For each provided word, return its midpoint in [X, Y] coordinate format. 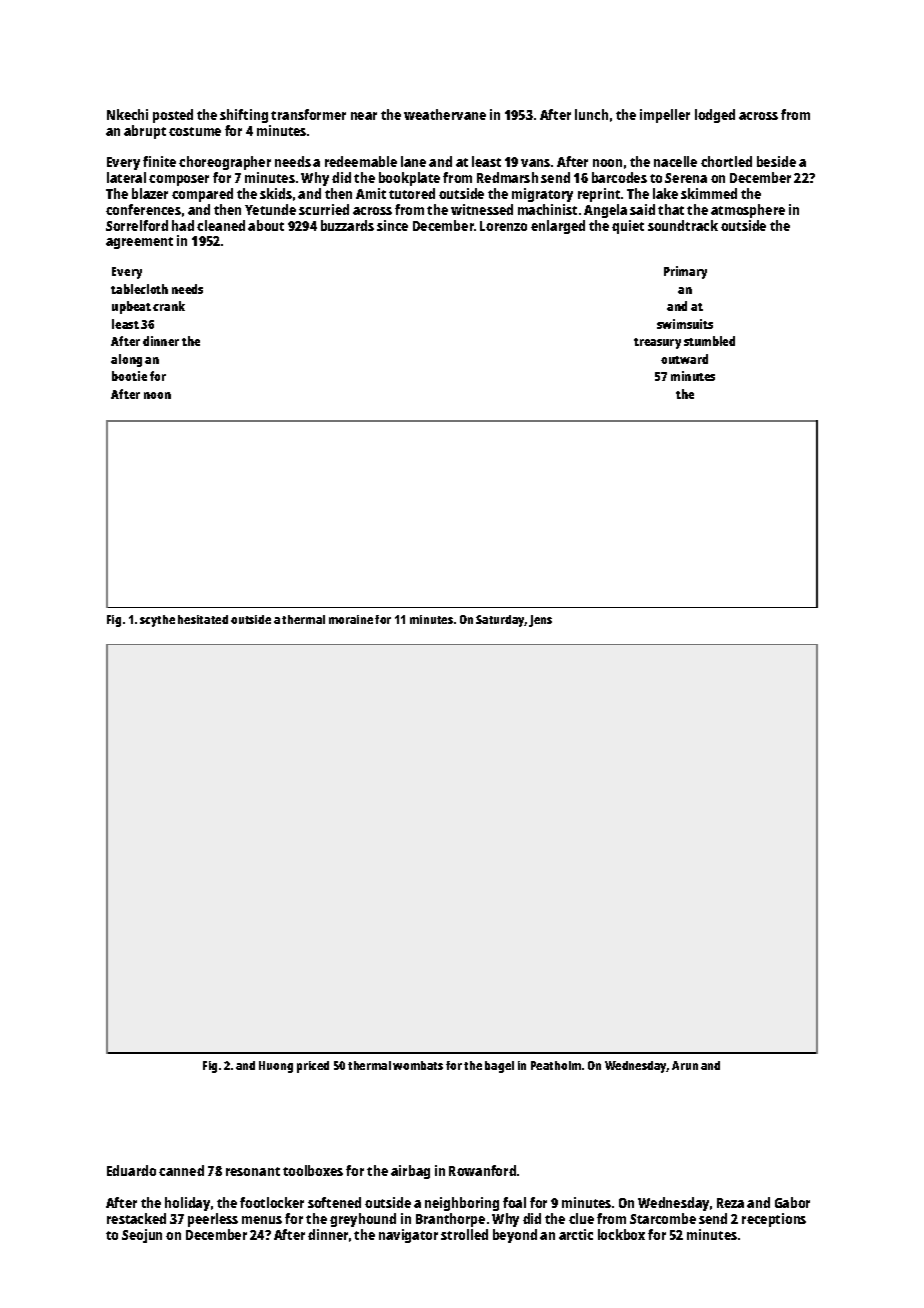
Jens [540, 621]
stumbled [709, 341]
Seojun [142, 1236]
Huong [276, 1067]
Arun [685, 1065]
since [392, 225]
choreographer [225, 163]
